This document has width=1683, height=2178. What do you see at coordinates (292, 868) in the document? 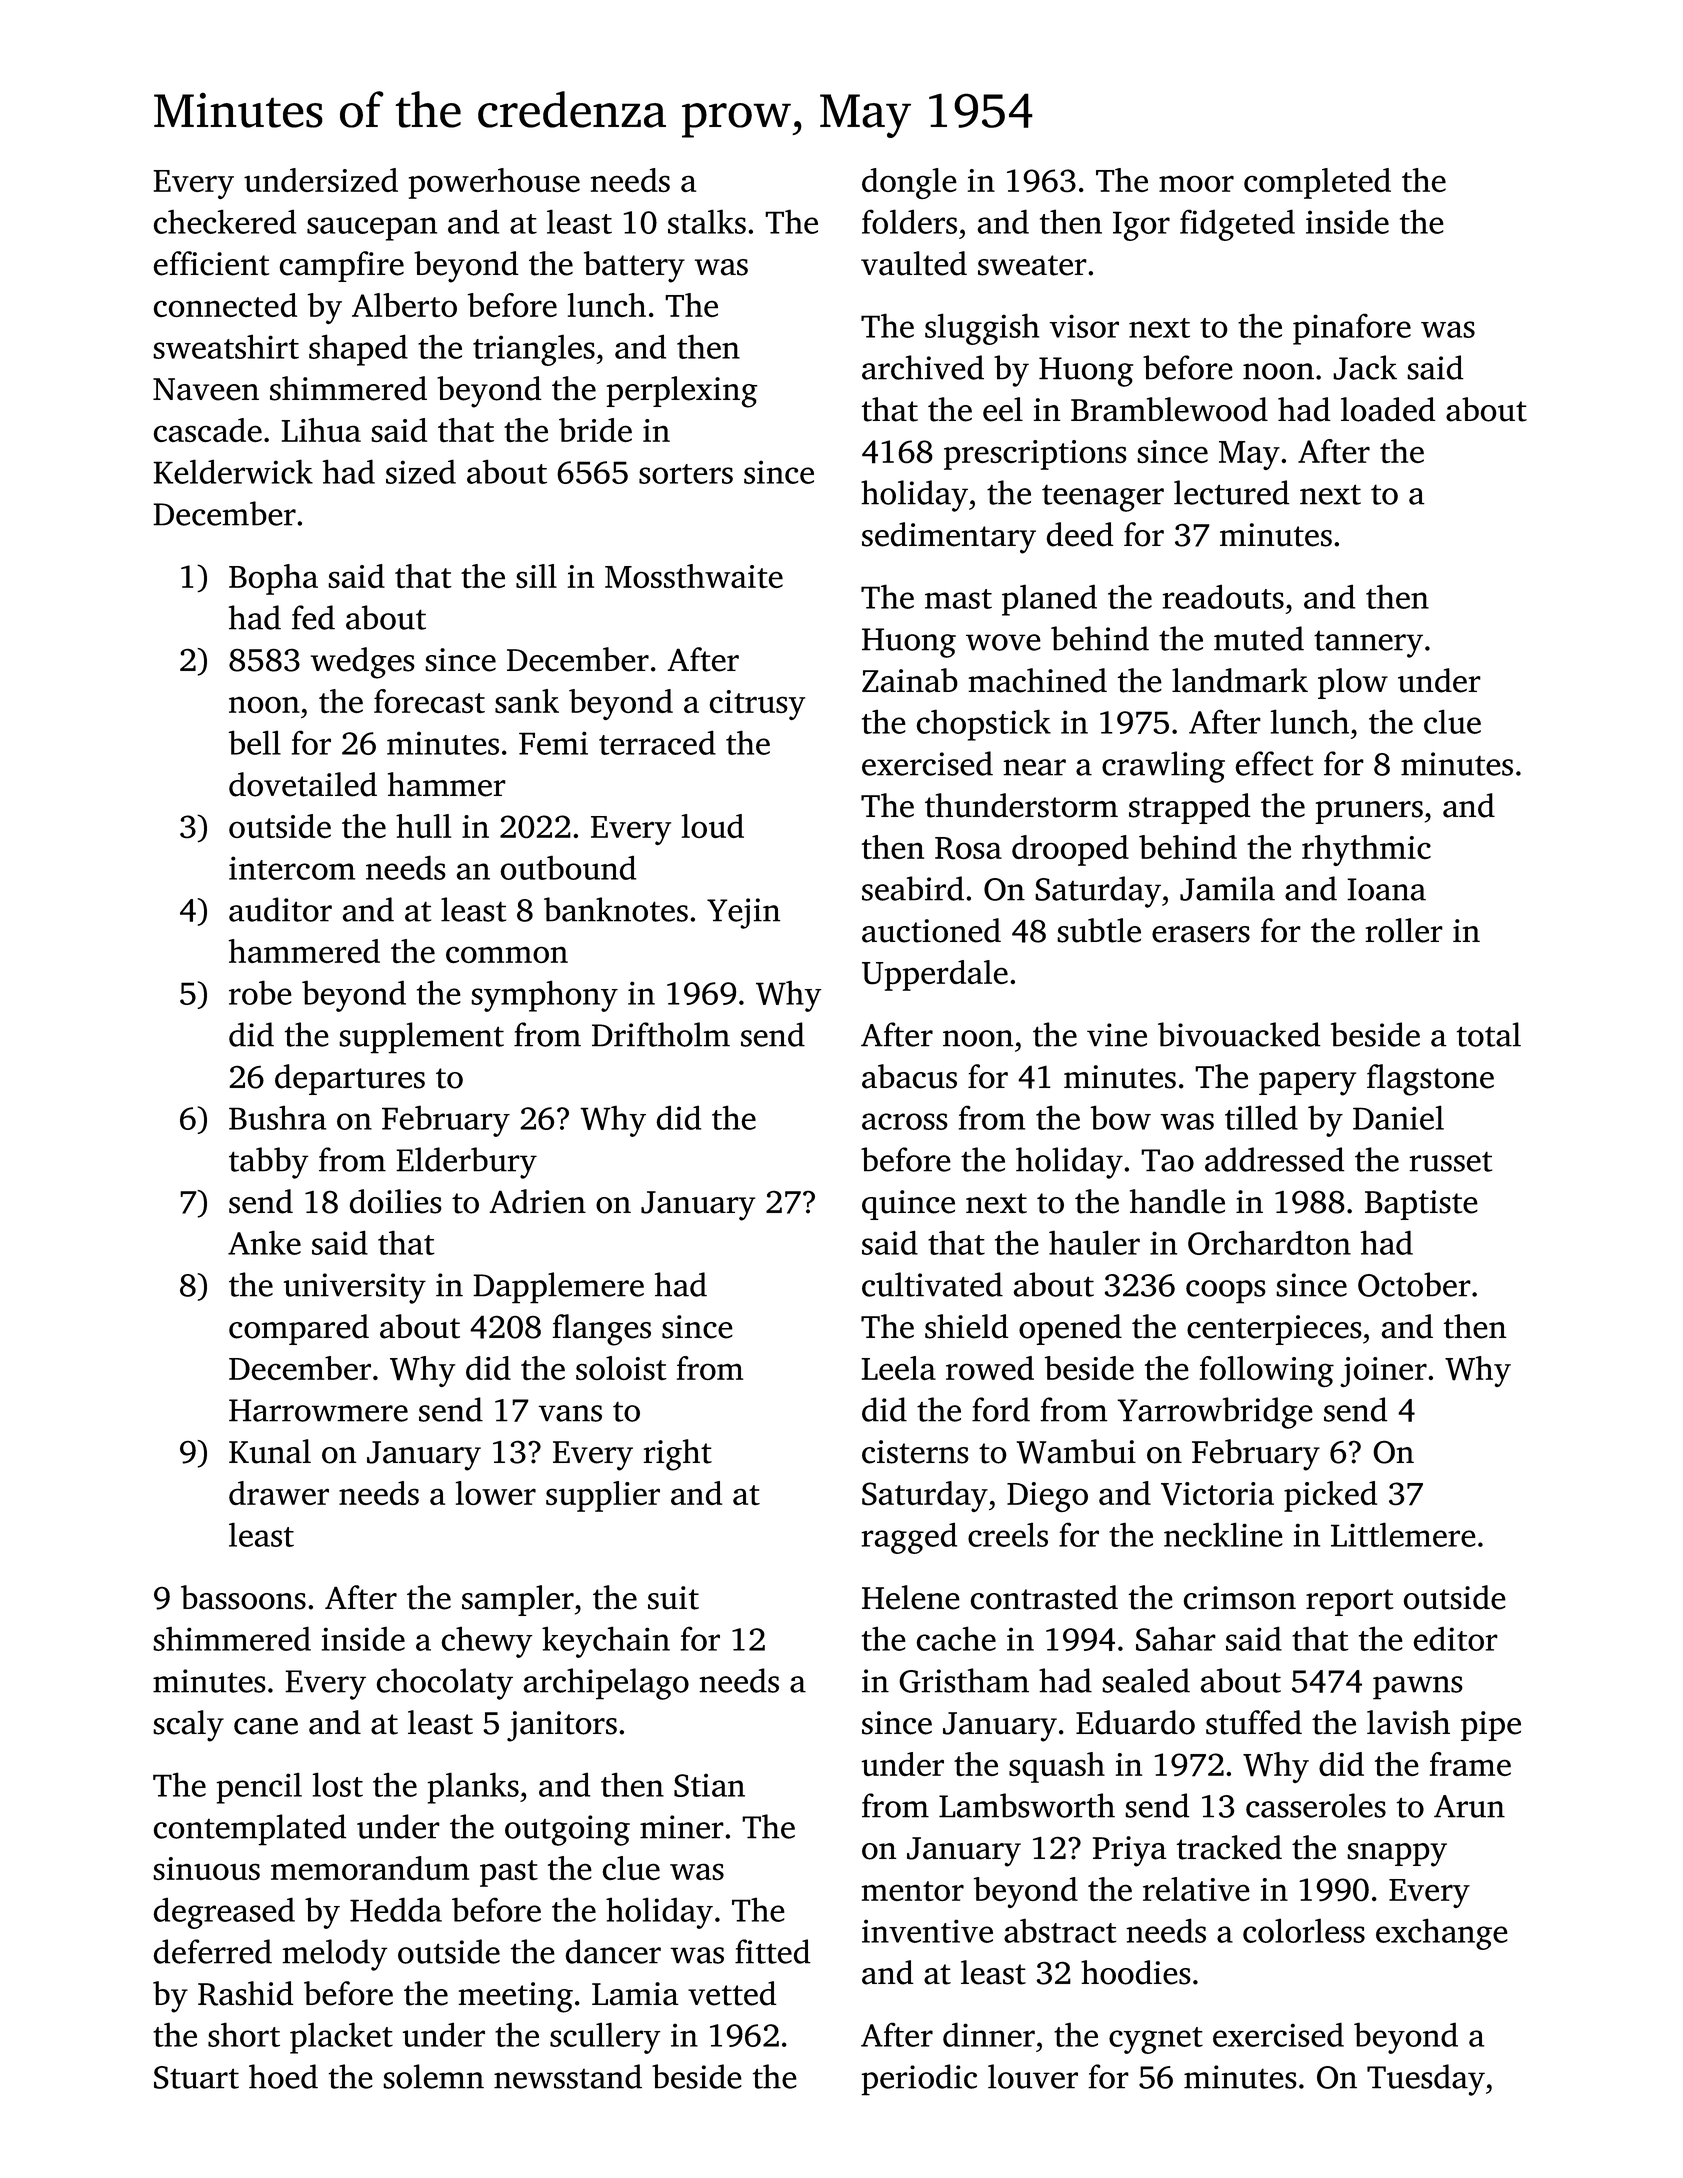
I see `intercom` at bounding box center [292, 868].
